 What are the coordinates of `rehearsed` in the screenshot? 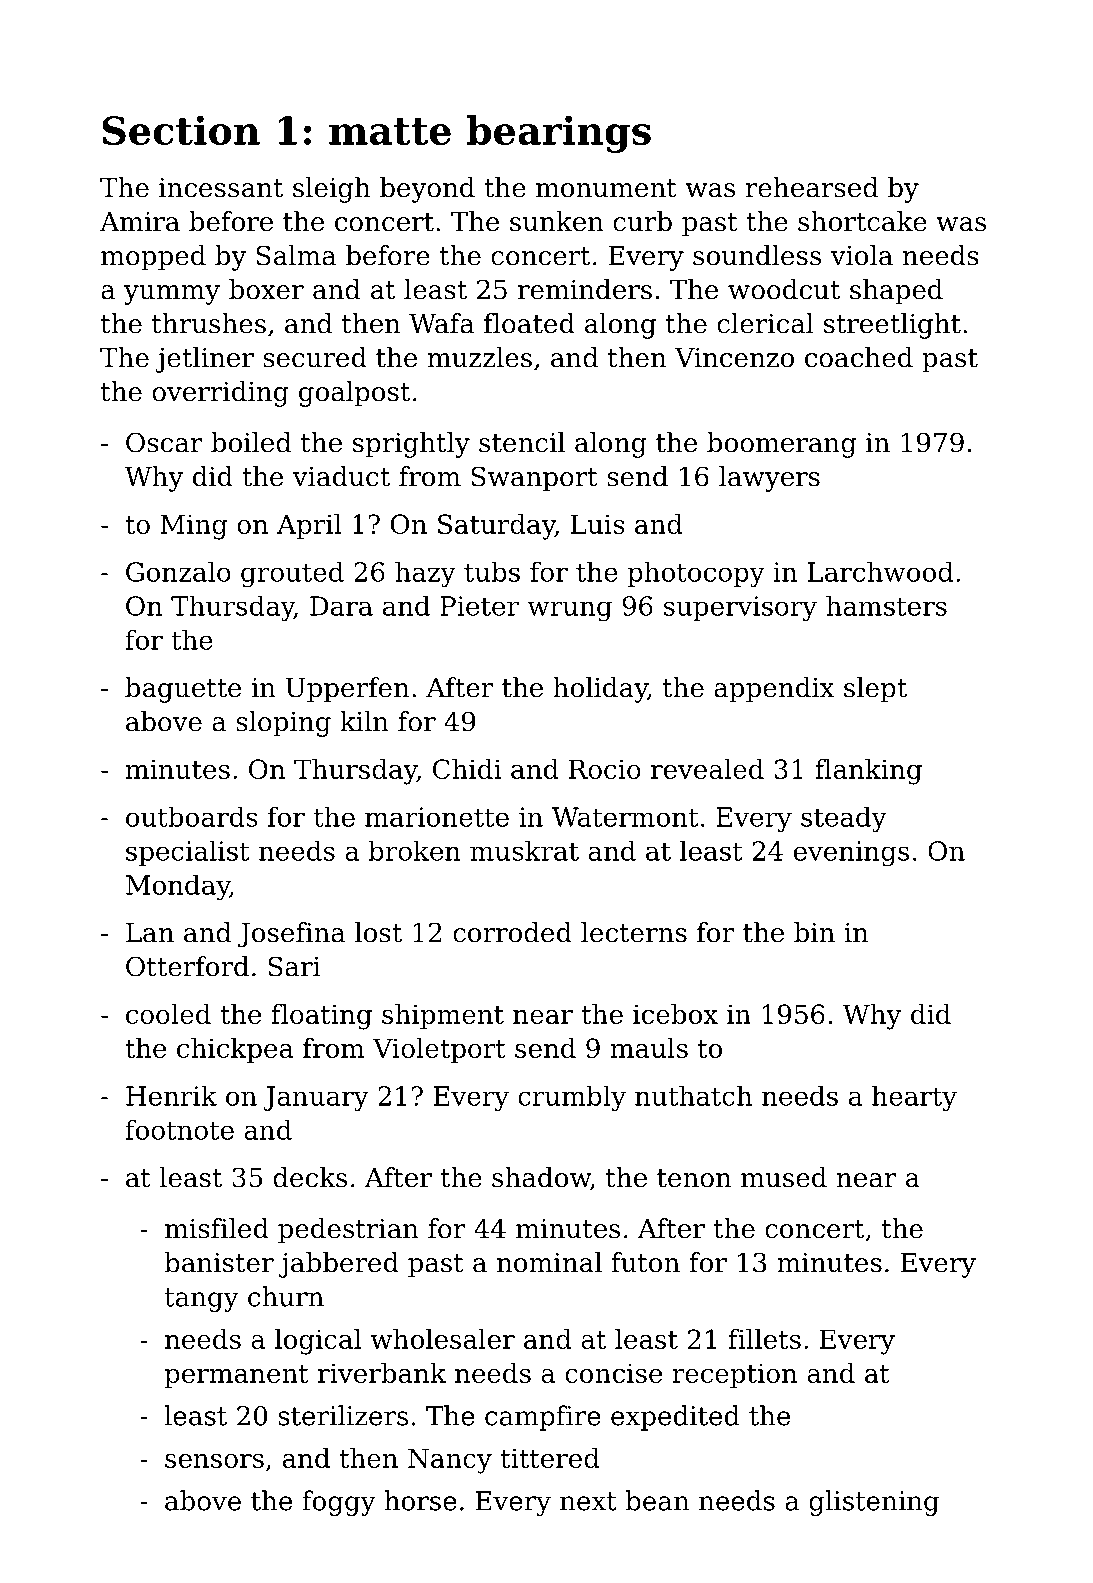 It's located at (812, 187).
